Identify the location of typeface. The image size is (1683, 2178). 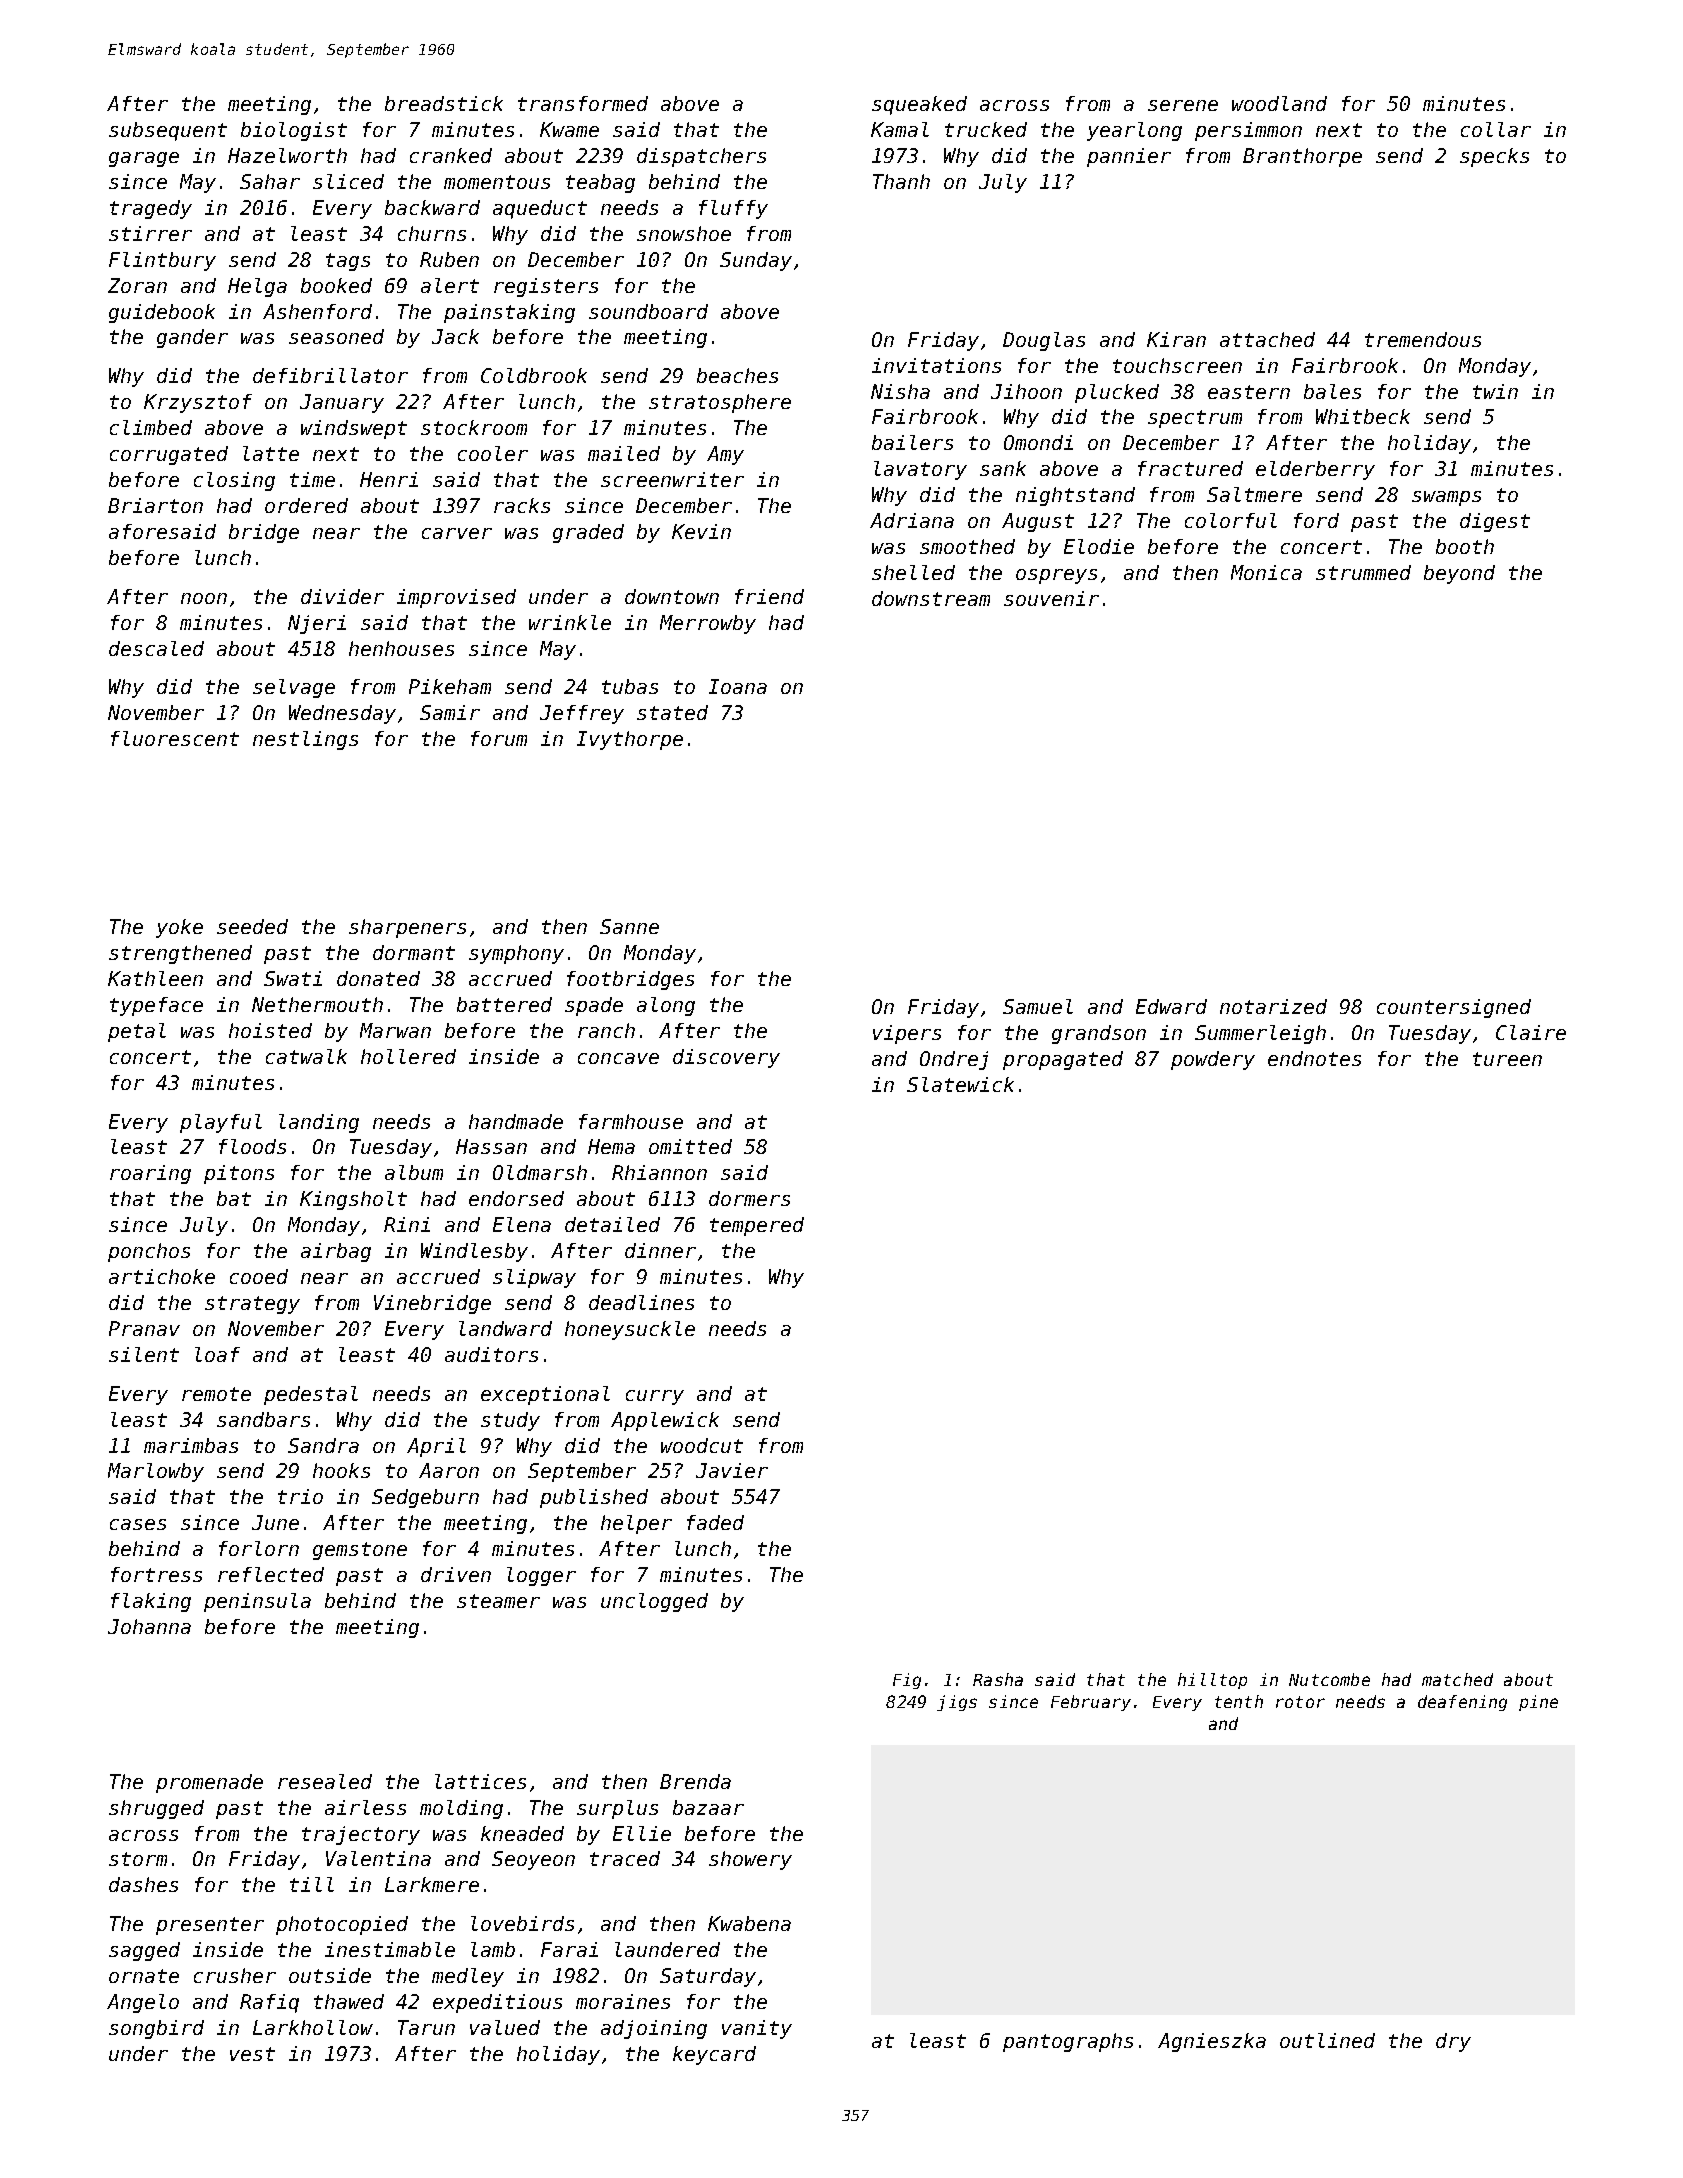
(156, 1006).
